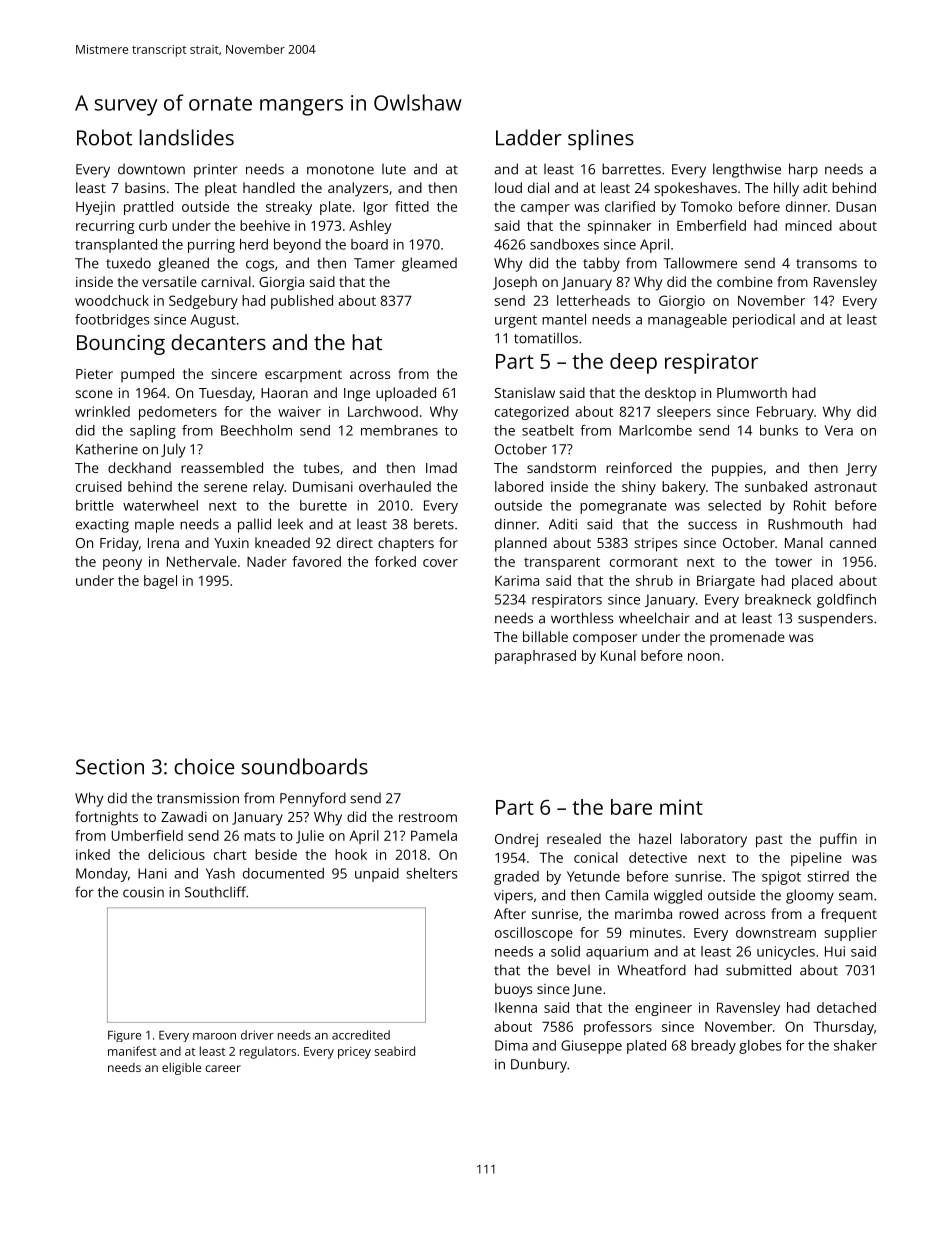  Describe the element at coordinates (160, 582) in the screenshot. I see `bagel` at that location.
